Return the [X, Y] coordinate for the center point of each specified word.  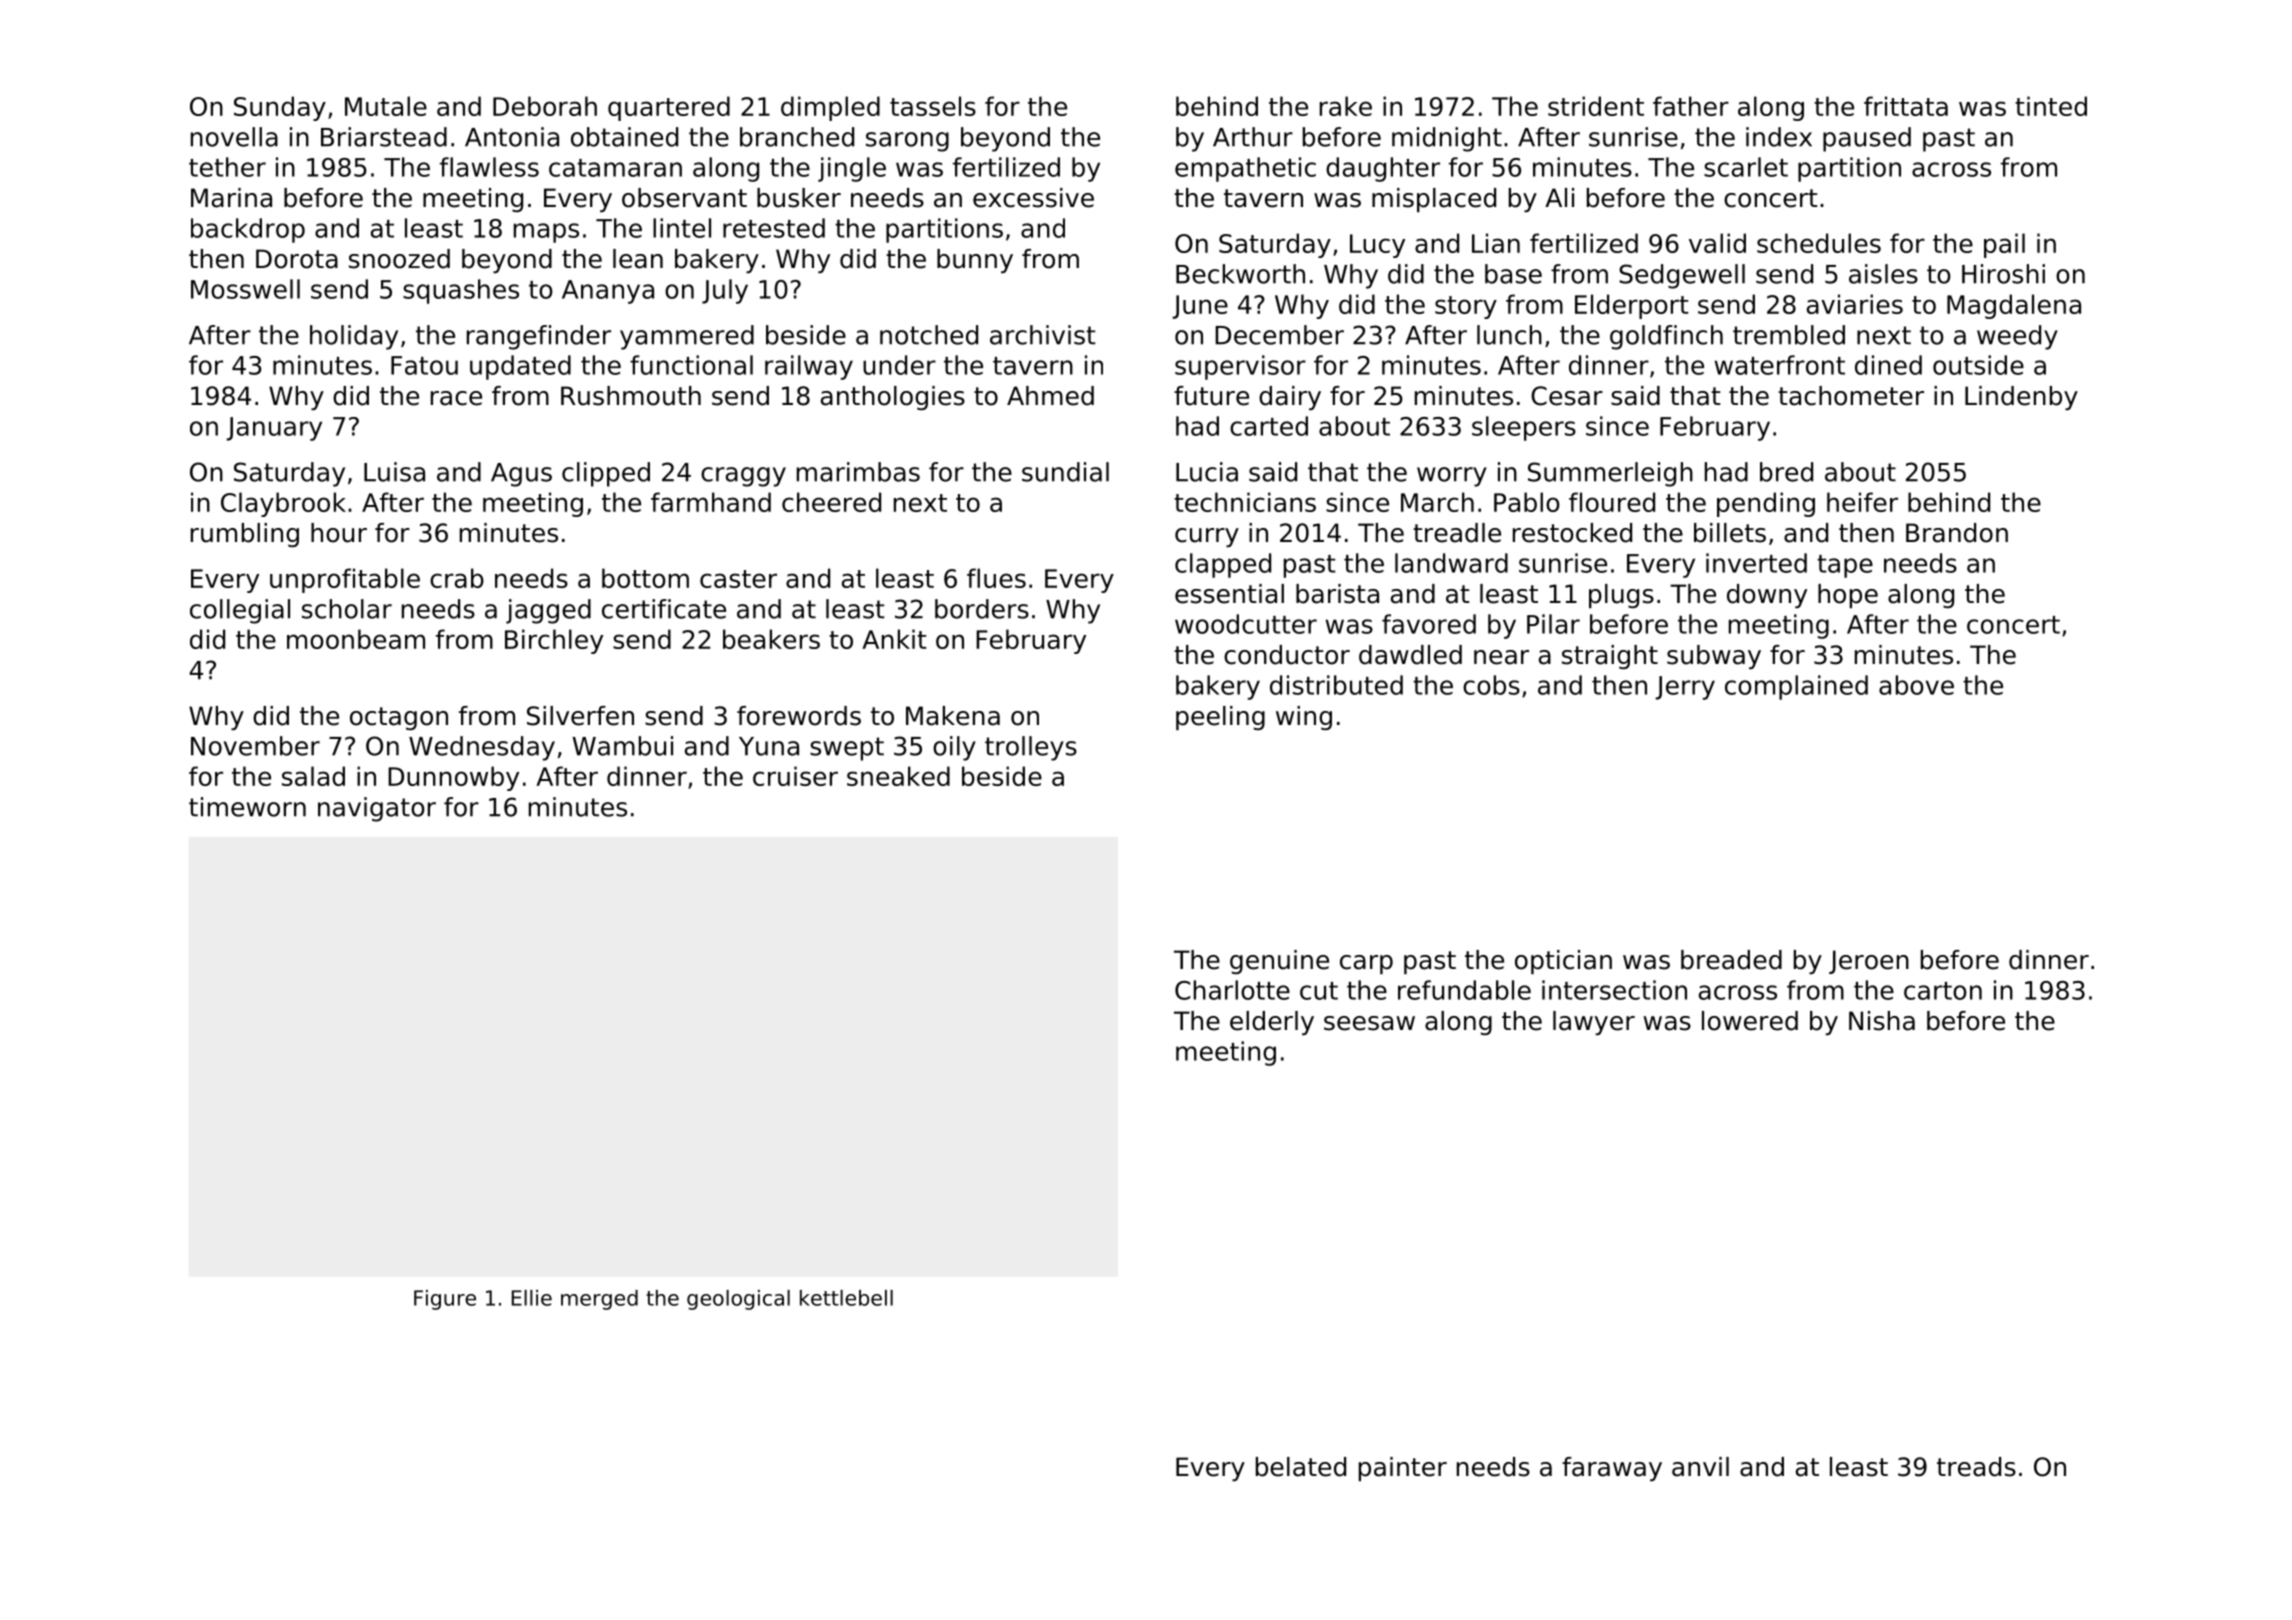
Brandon [1957, 533]
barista [1337, 594]
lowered [1750, 1021]
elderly [1272, 1023]
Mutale [386, 106]
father [1691, 106]
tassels [933, 106]
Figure [445, 1300]
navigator [377, 809]
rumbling [245, 535]
